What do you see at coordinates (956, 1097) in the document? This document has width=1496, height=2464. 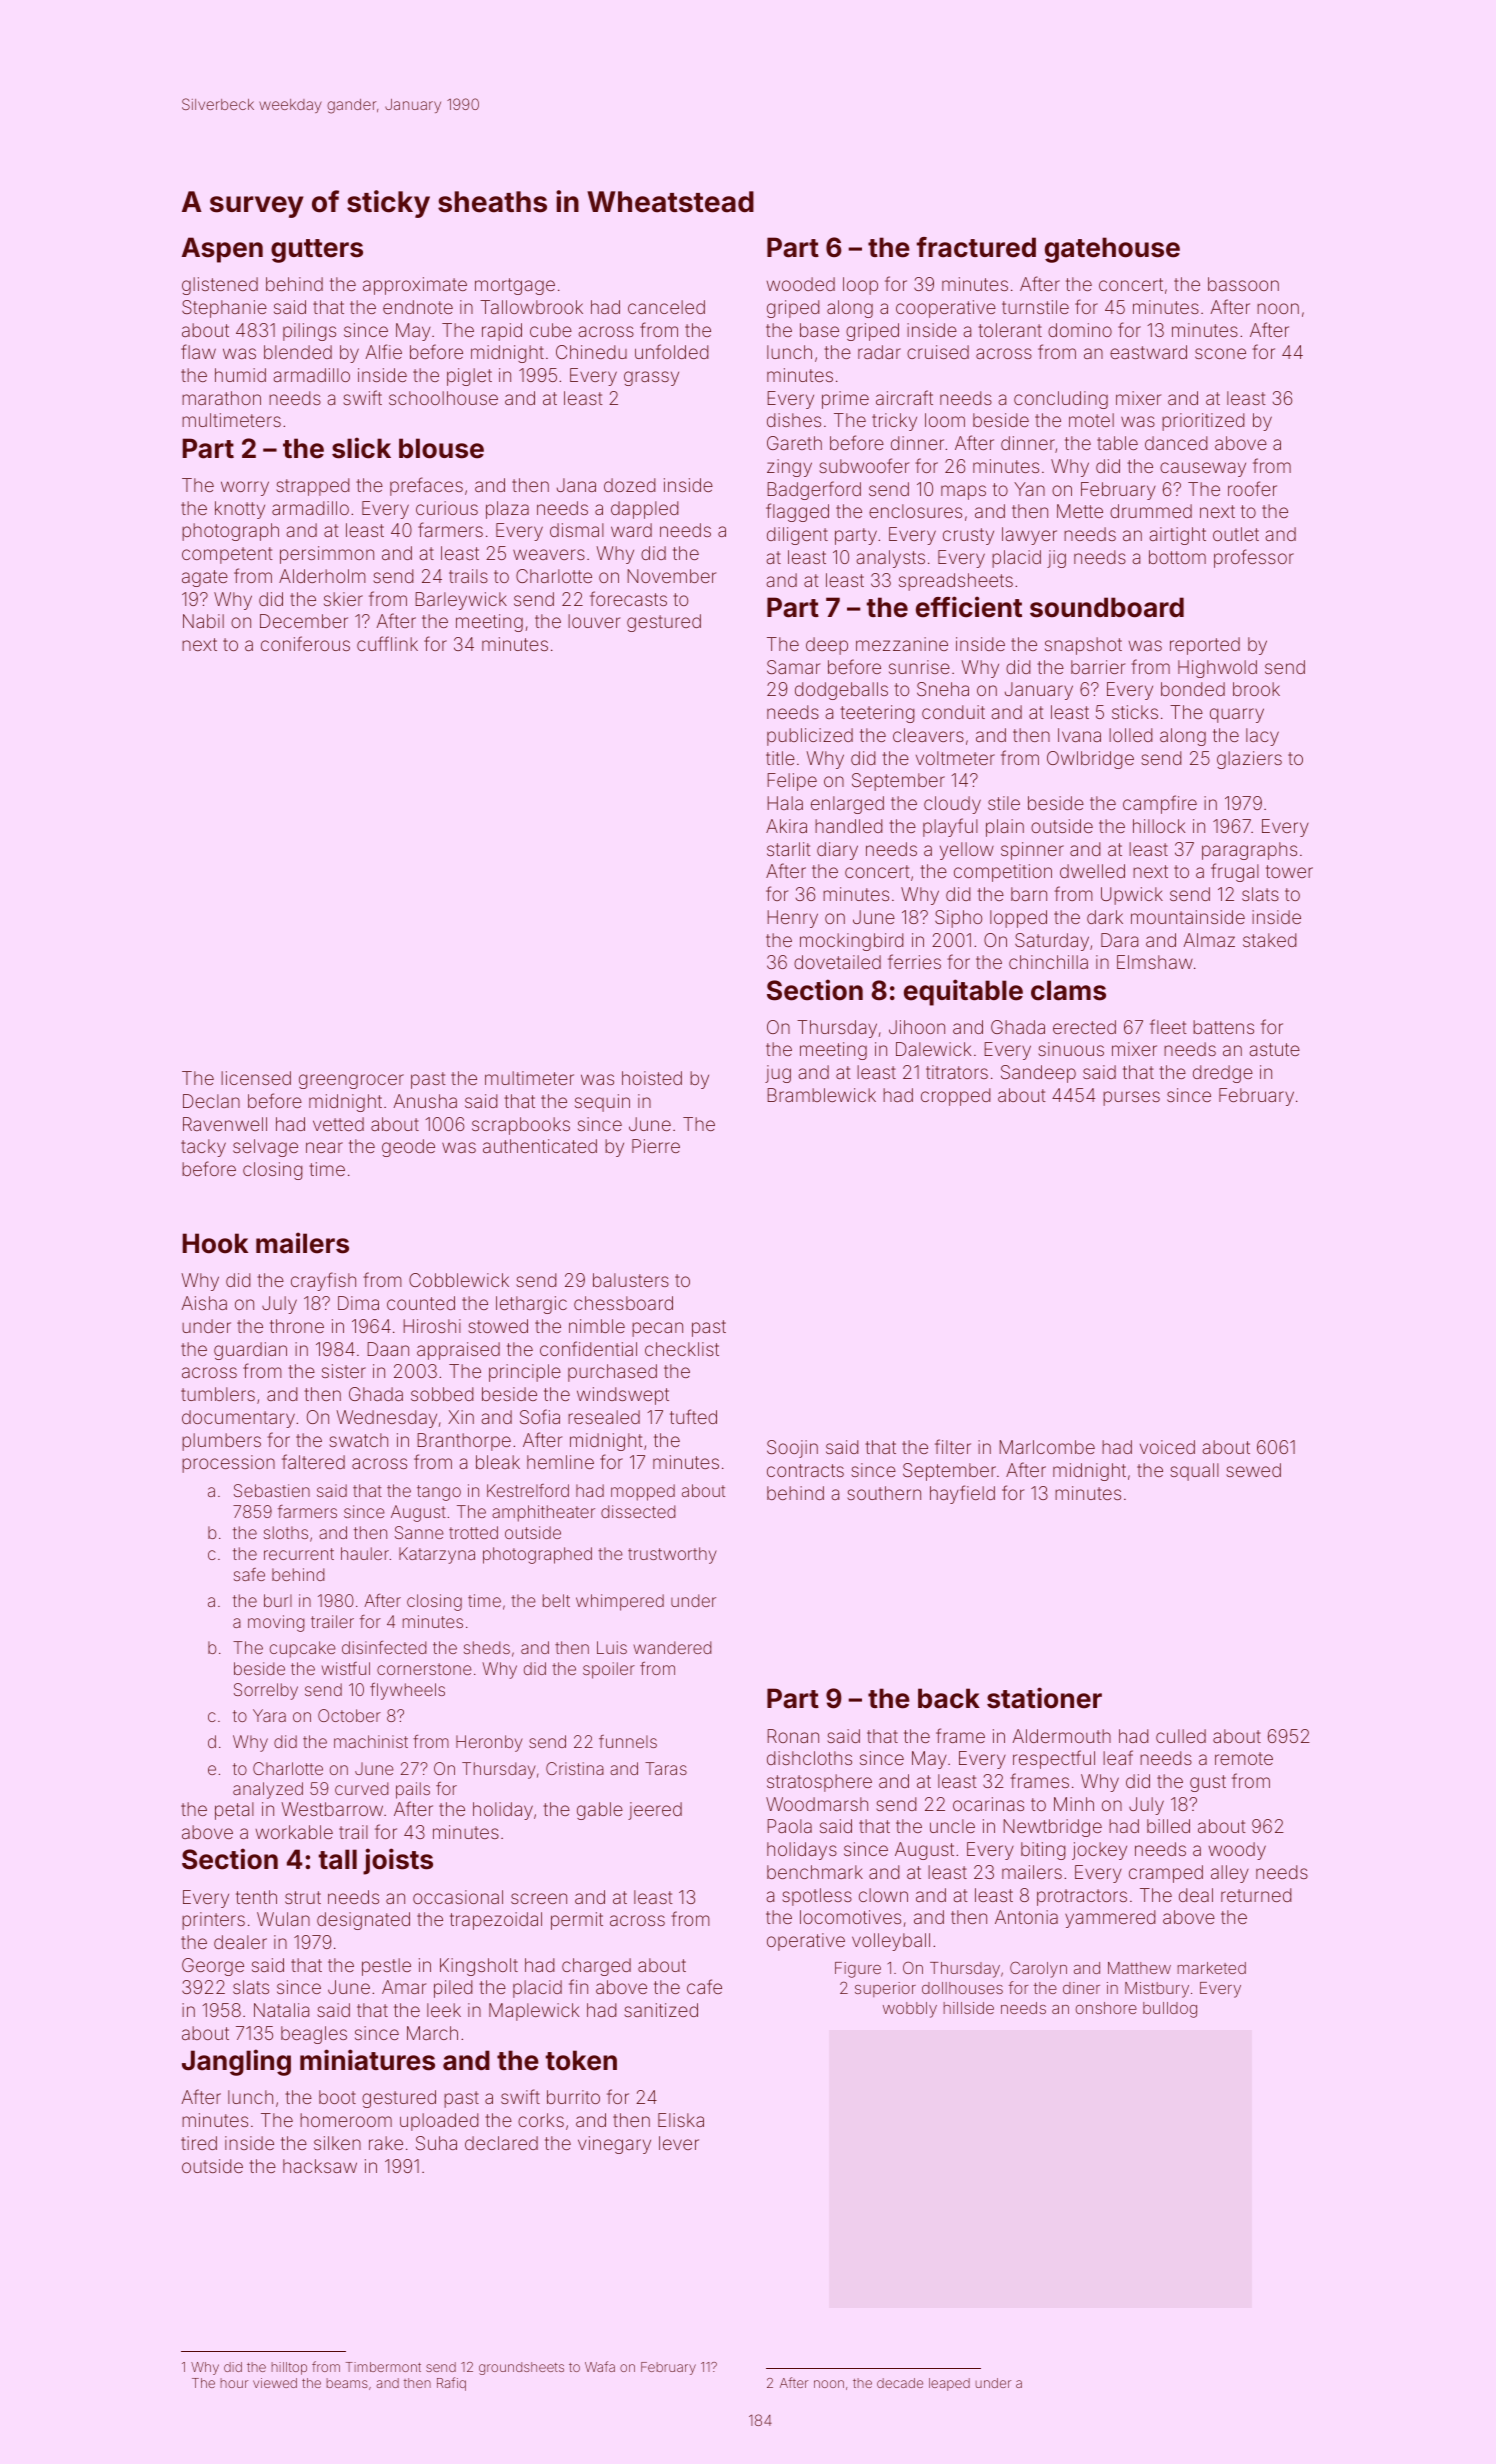 I see `cropped` at bounding box center [956, 1097].
